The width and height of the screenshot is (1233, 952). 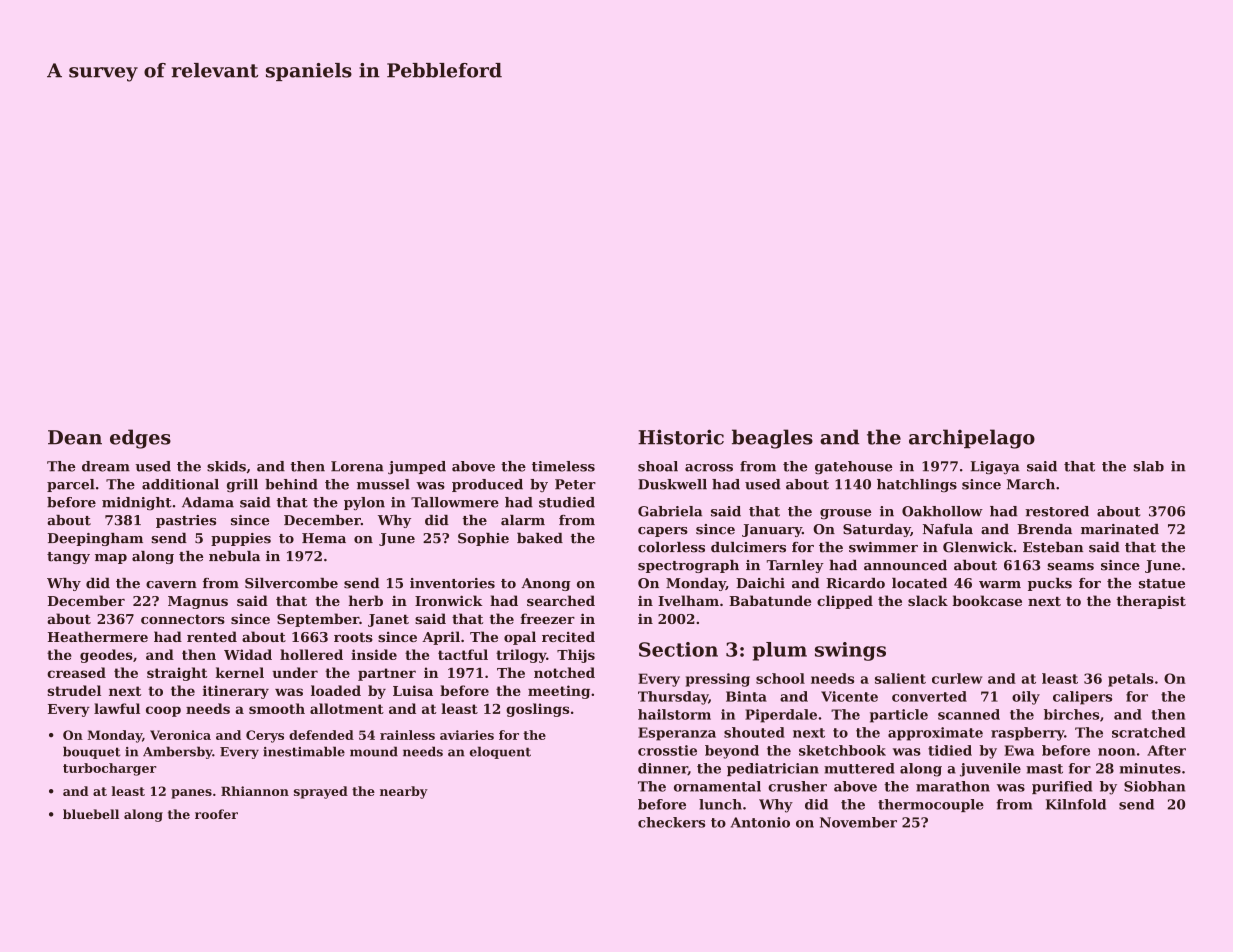 I want to click on roofer, so click(x=216, y=814).
